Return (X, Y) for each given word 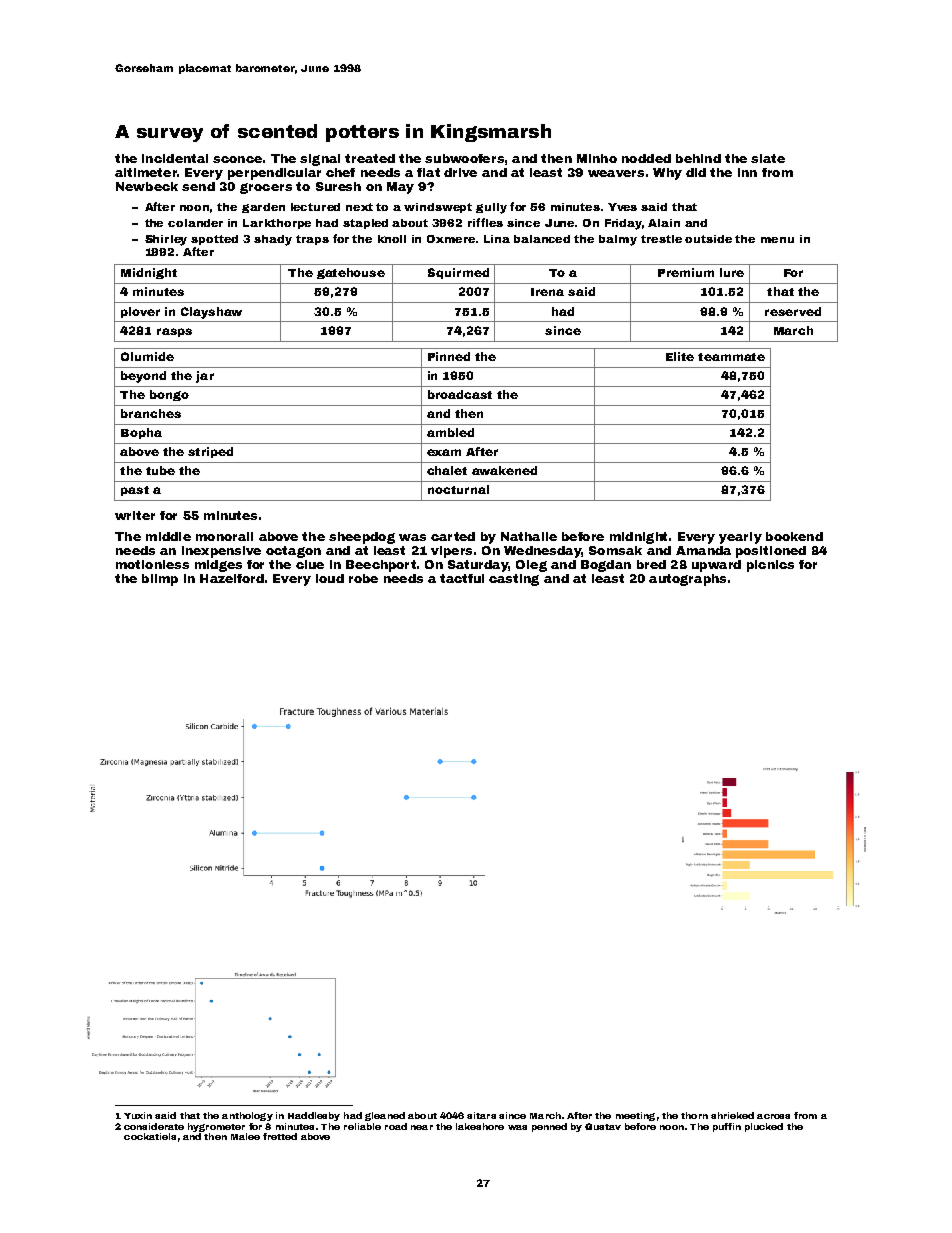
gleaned (385, 1116)
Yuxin (138, 1115)
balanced (542, 239)
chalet (447, 470)
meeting (635, 1116)
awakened (504, 470)
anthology (247, 1116)
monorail (224, 536)
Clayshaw (211, 313)
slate (768, 158)
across (773, 1116)
